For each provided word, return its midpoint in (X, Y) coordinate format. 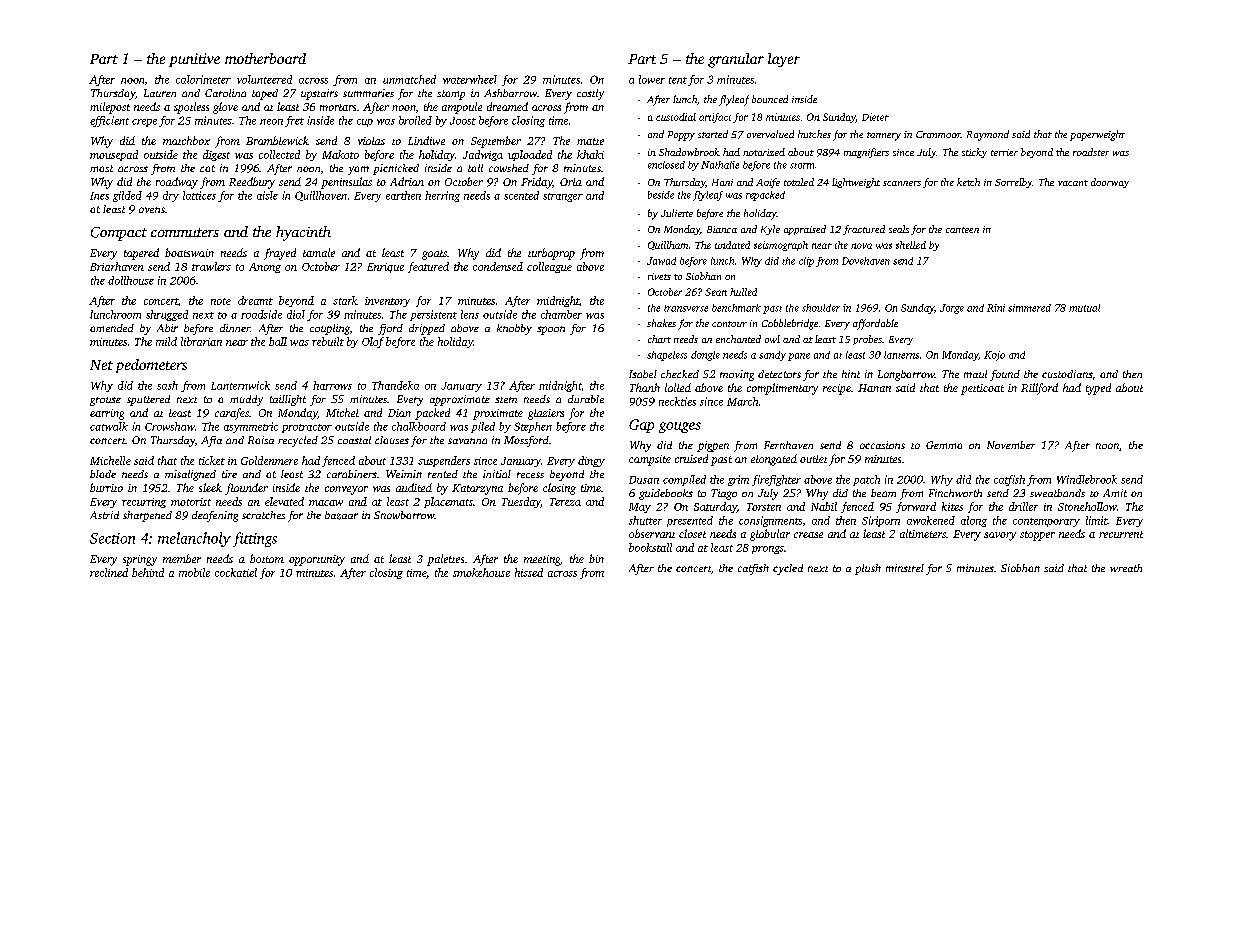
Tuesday (521, 502)
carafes (232, 414)
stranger (563, 197)
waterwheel (470, 79)
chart (659, 339)
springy (140, 560)
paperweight (1097, 135)
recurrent (1121, 534)
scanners (902, 183)
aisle (267, 195)
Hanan (874, 388)
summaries (368, 93)
